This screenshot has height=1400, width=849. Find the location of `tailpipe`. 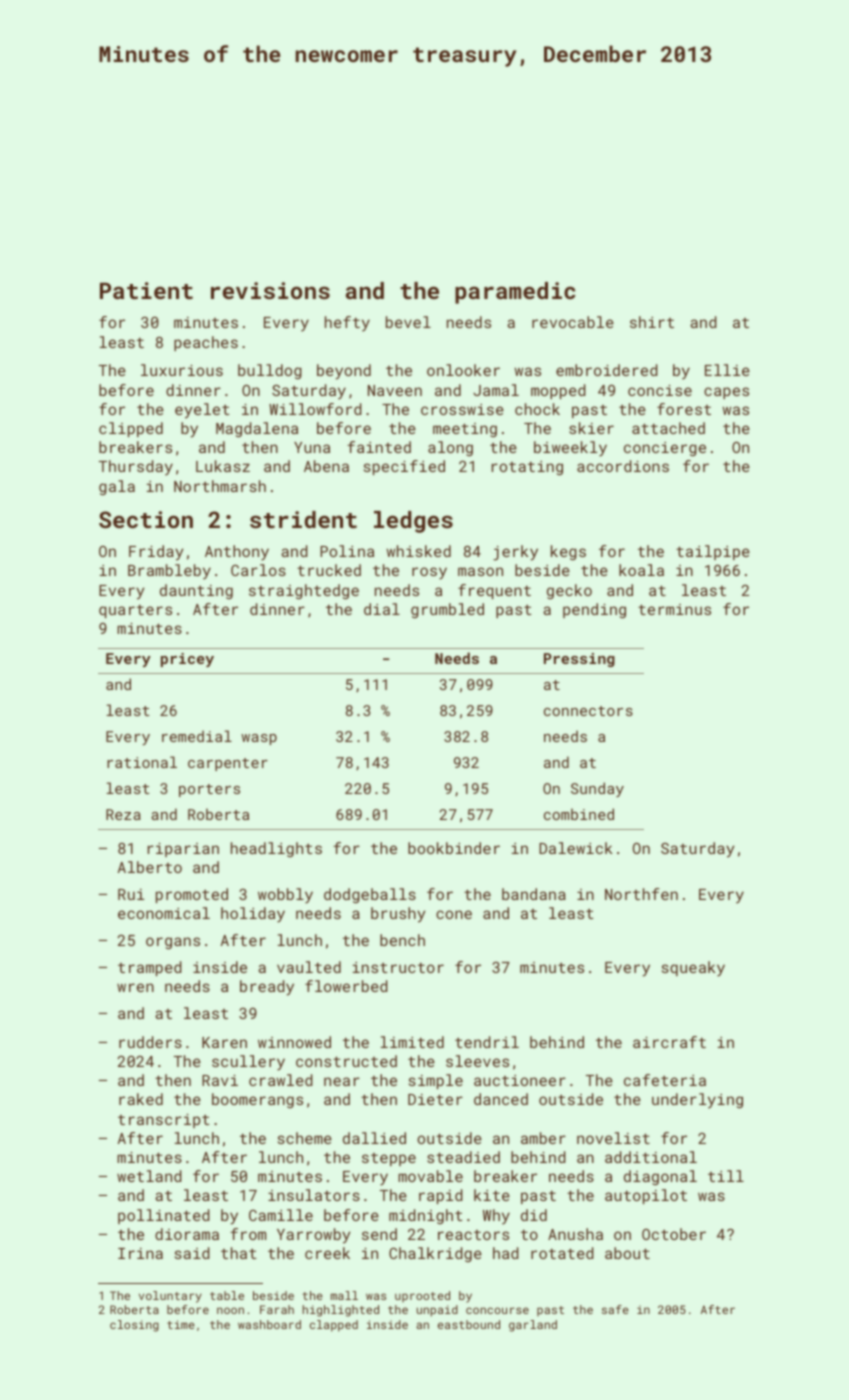

tailpipe is located at coordinates (713, 552).
